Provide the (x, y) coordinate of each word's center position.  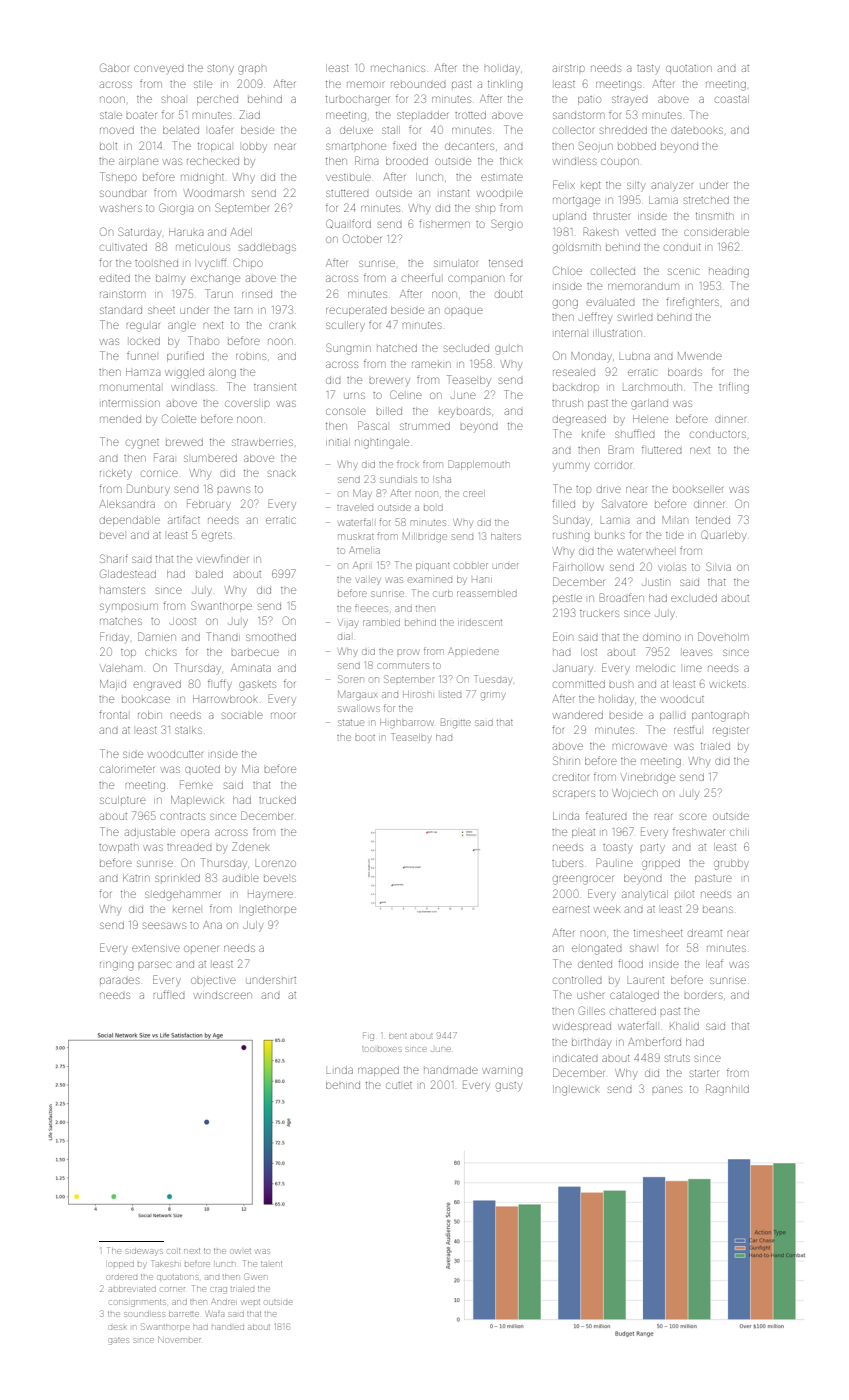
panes (667, 1089)
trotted (470, 115)
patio (589, 100)
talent (271, 1264)
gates (119, 1341)
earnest (570, 909)
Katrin (136, 878)
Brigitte (456, 723)
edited (114, 278)
